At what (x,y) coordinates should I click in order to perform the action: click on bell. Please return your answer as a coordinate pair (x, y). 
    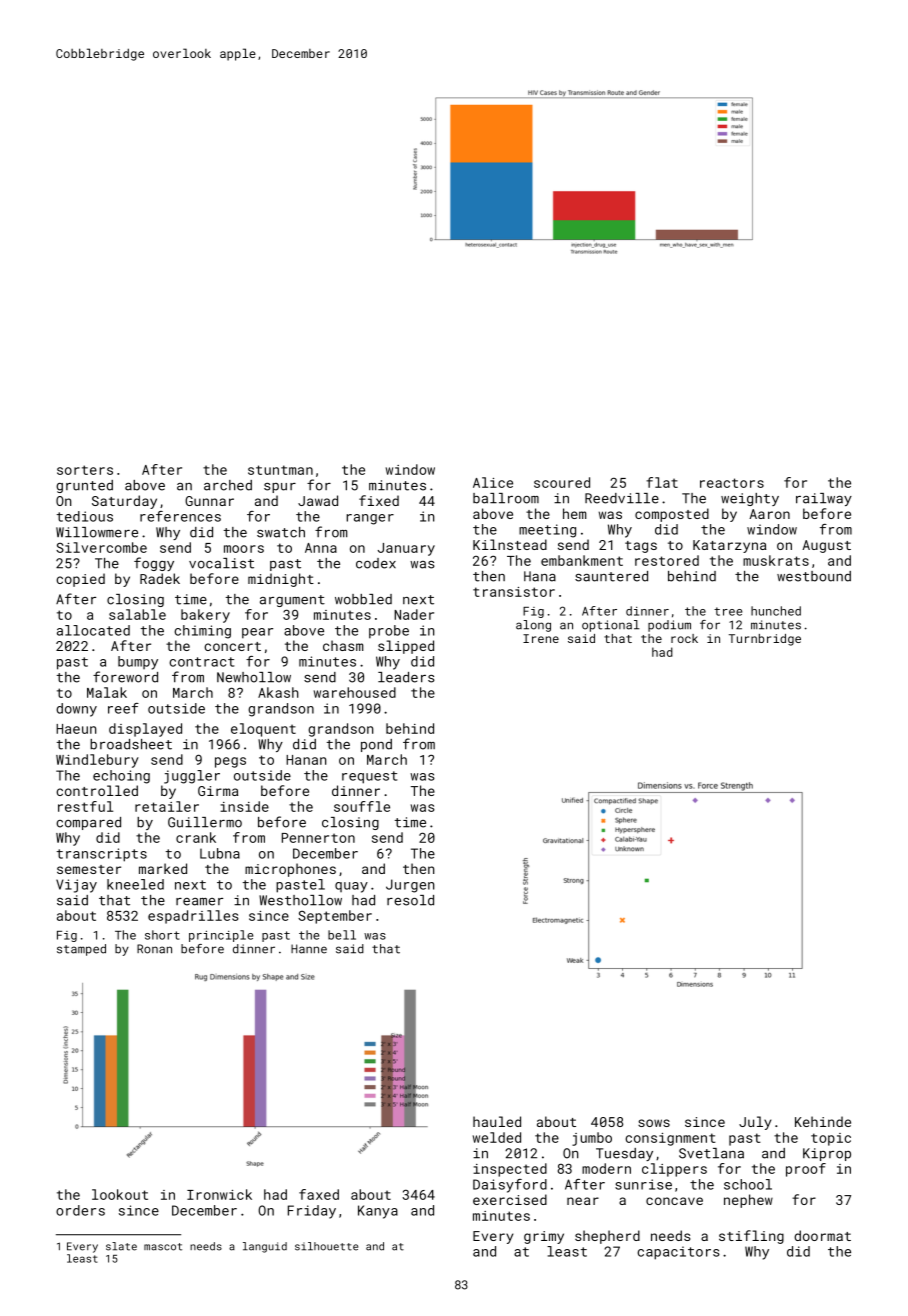
    Looking at the image, I should click on (342, 935).
